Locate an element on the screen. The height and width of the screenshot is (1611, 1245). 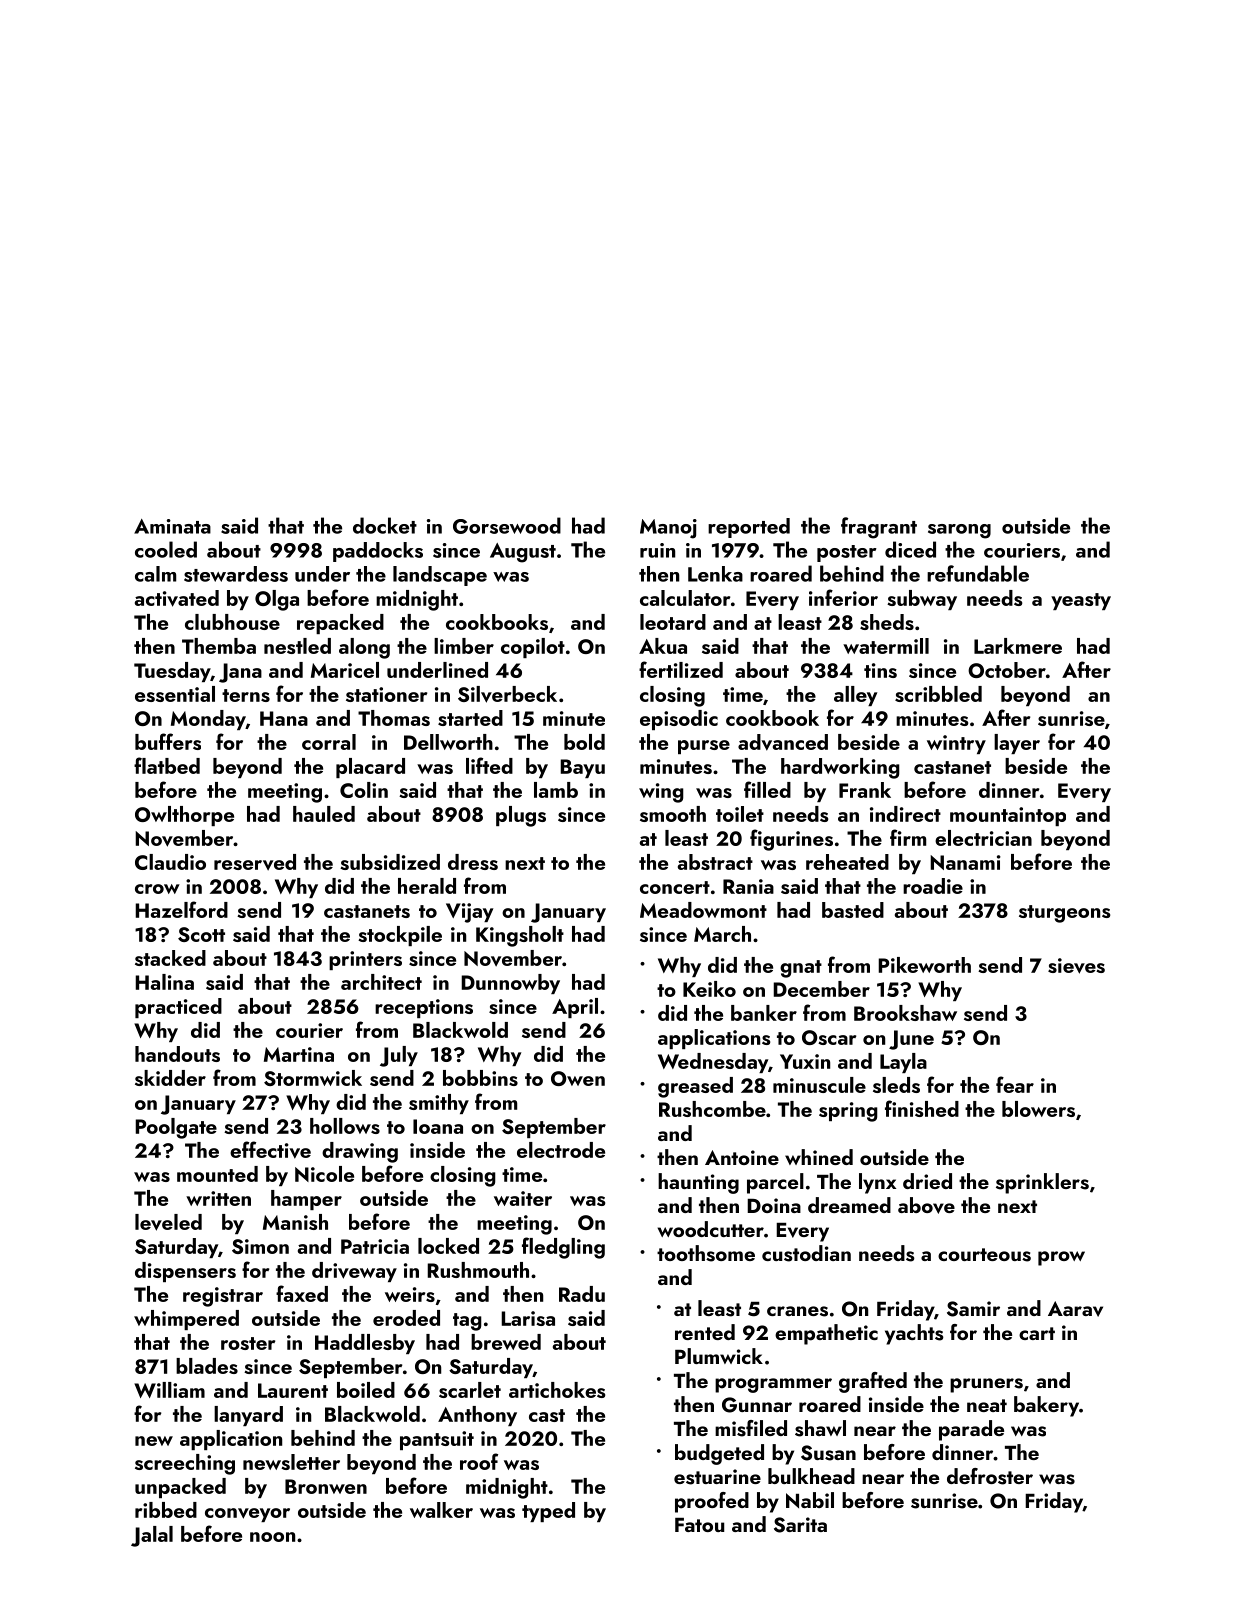
stewardess is located at coordinates (236, 574).
